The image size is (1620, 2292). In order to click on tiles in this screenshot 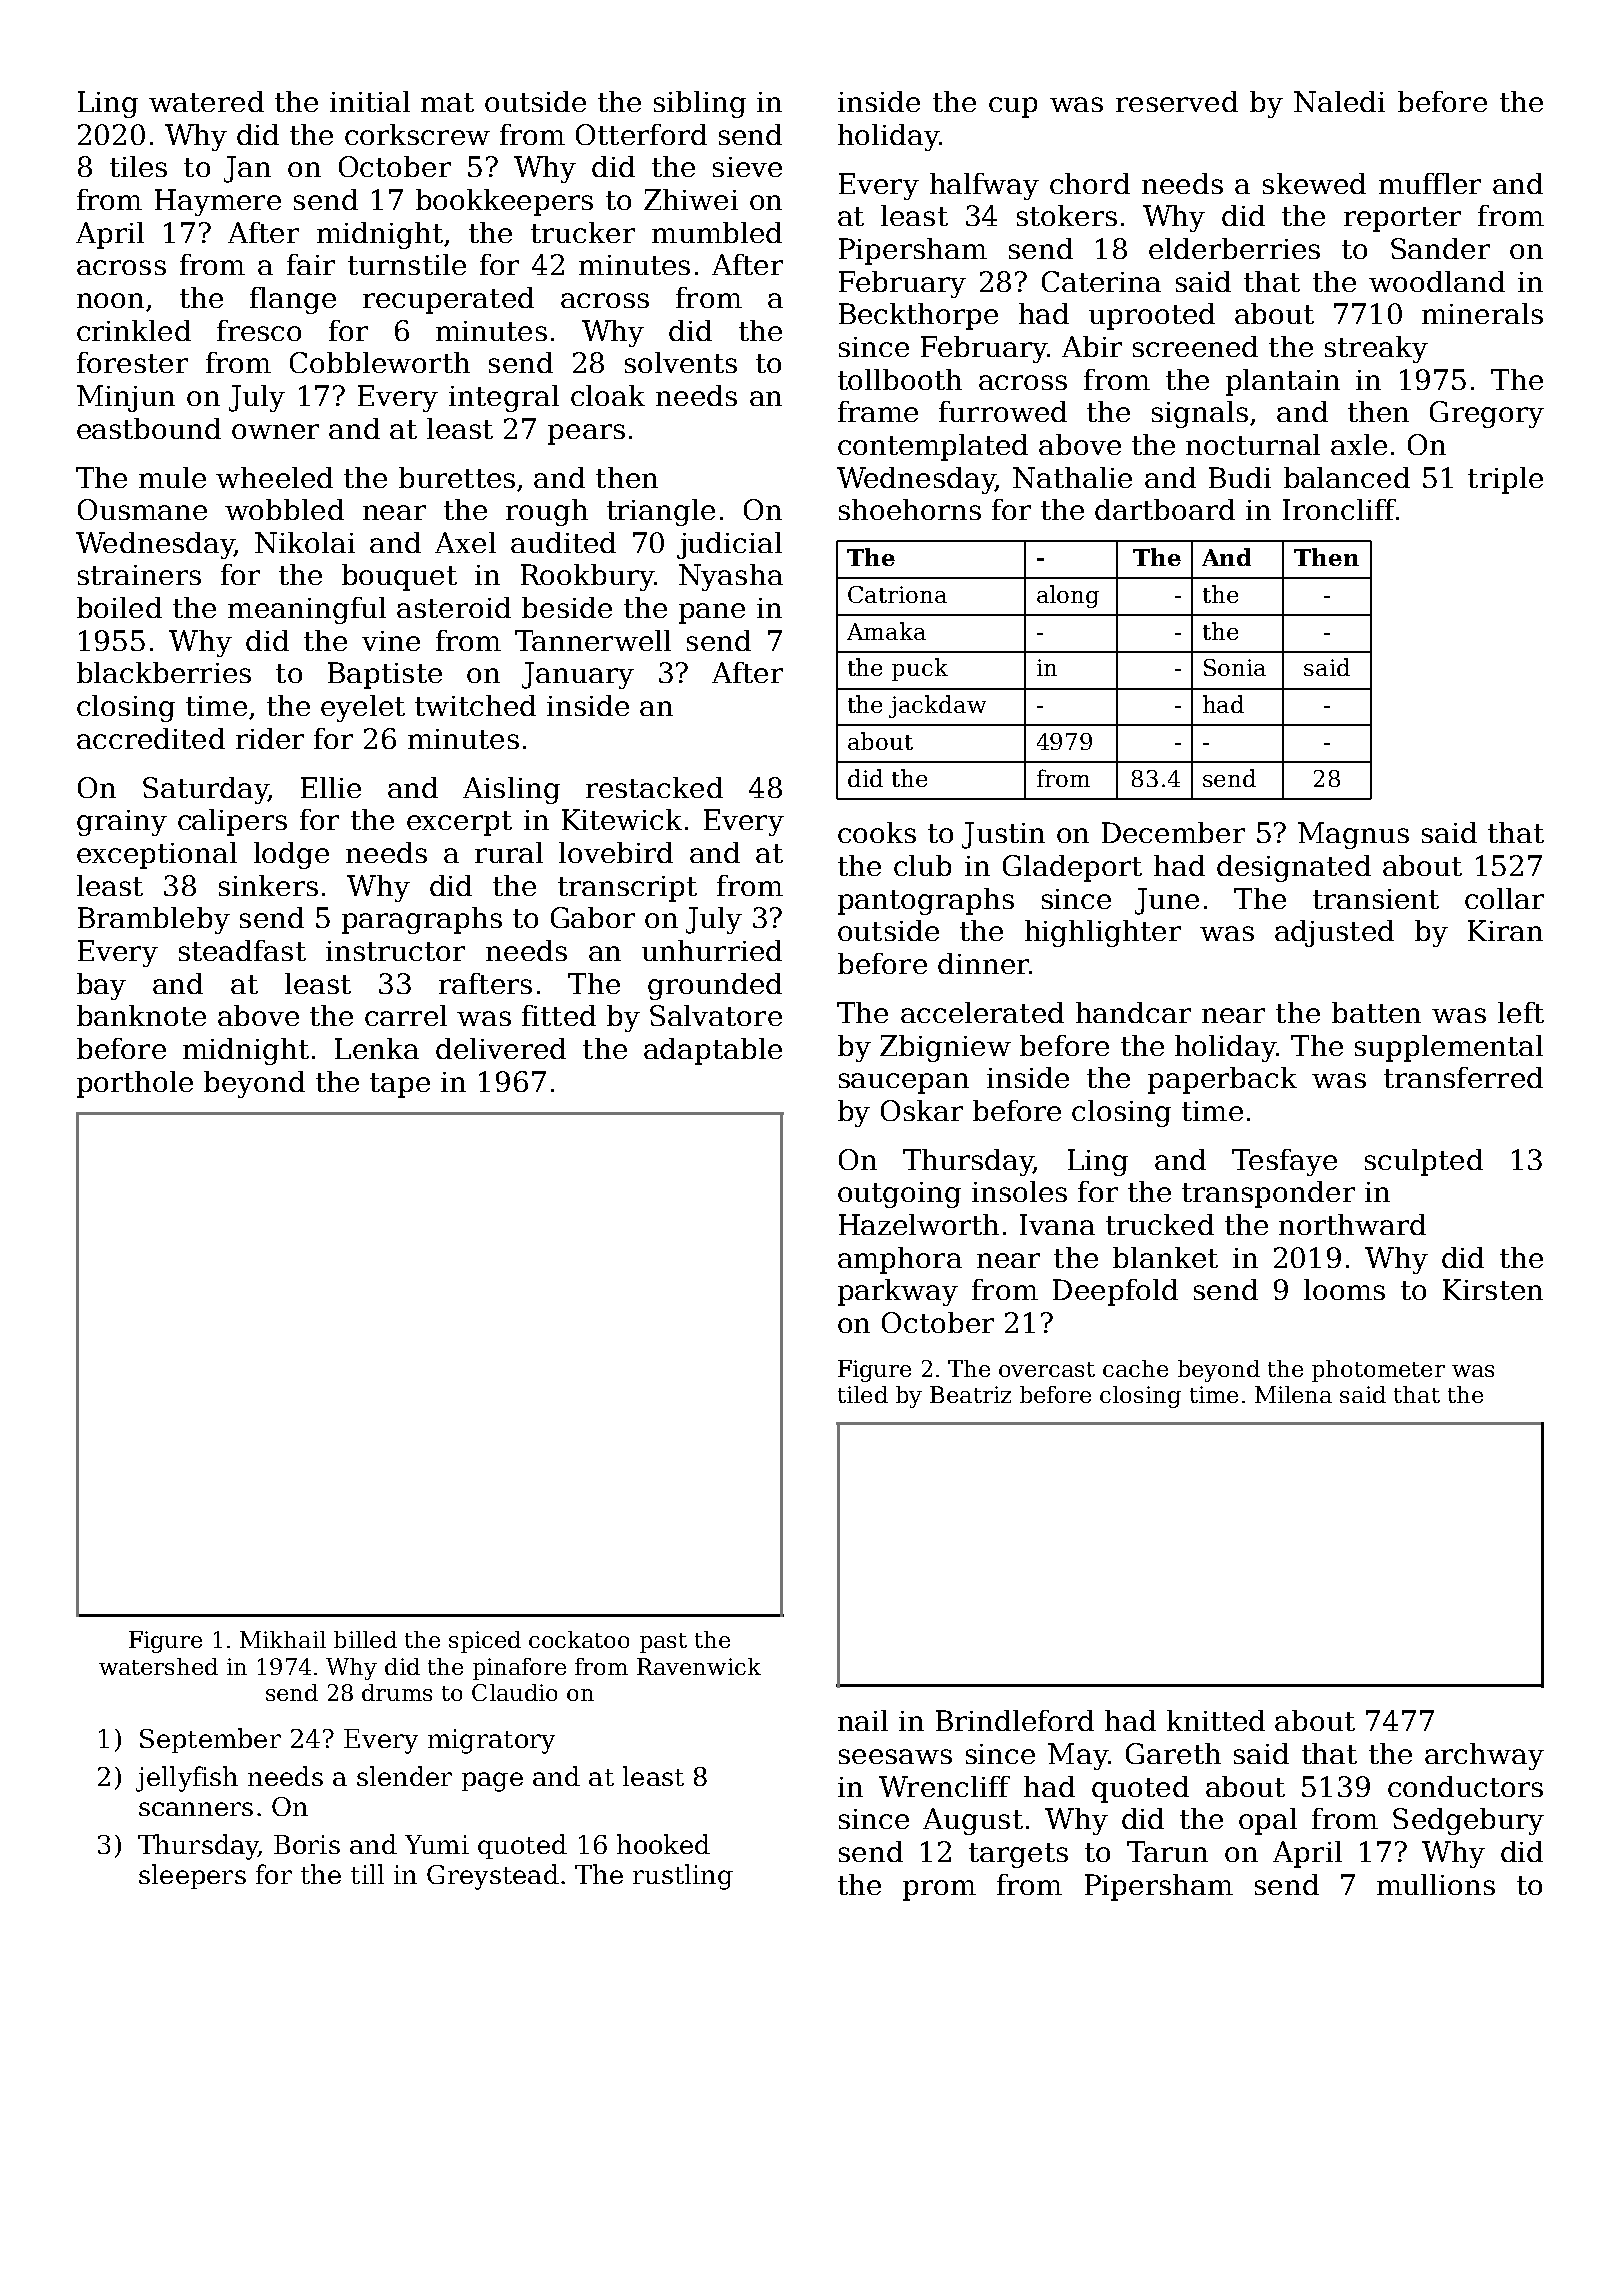, I will do `click(138, 166)`.
